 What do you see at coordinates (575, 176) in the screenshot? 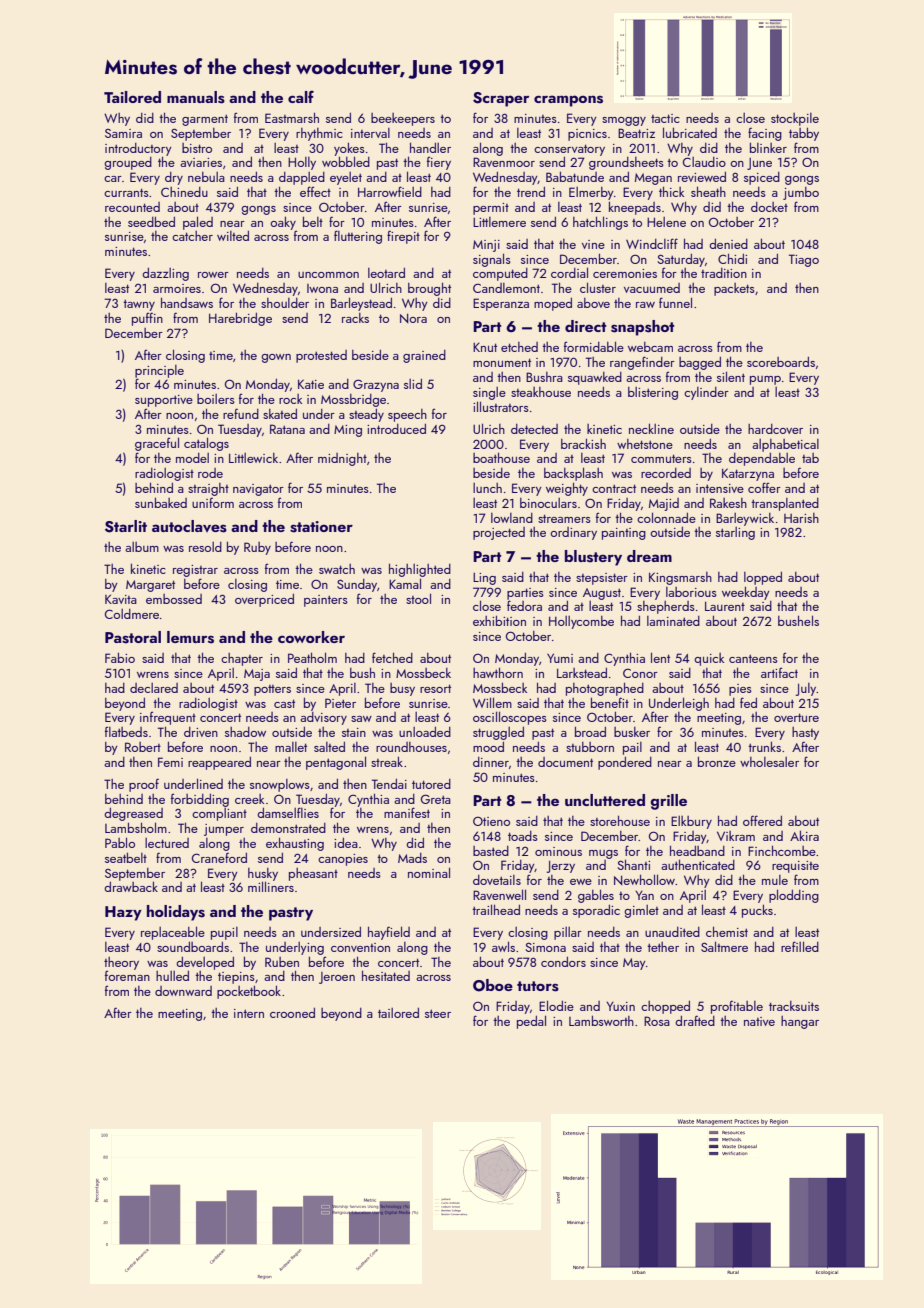
I see `Babatunde` at bounding box center [575, 176].
